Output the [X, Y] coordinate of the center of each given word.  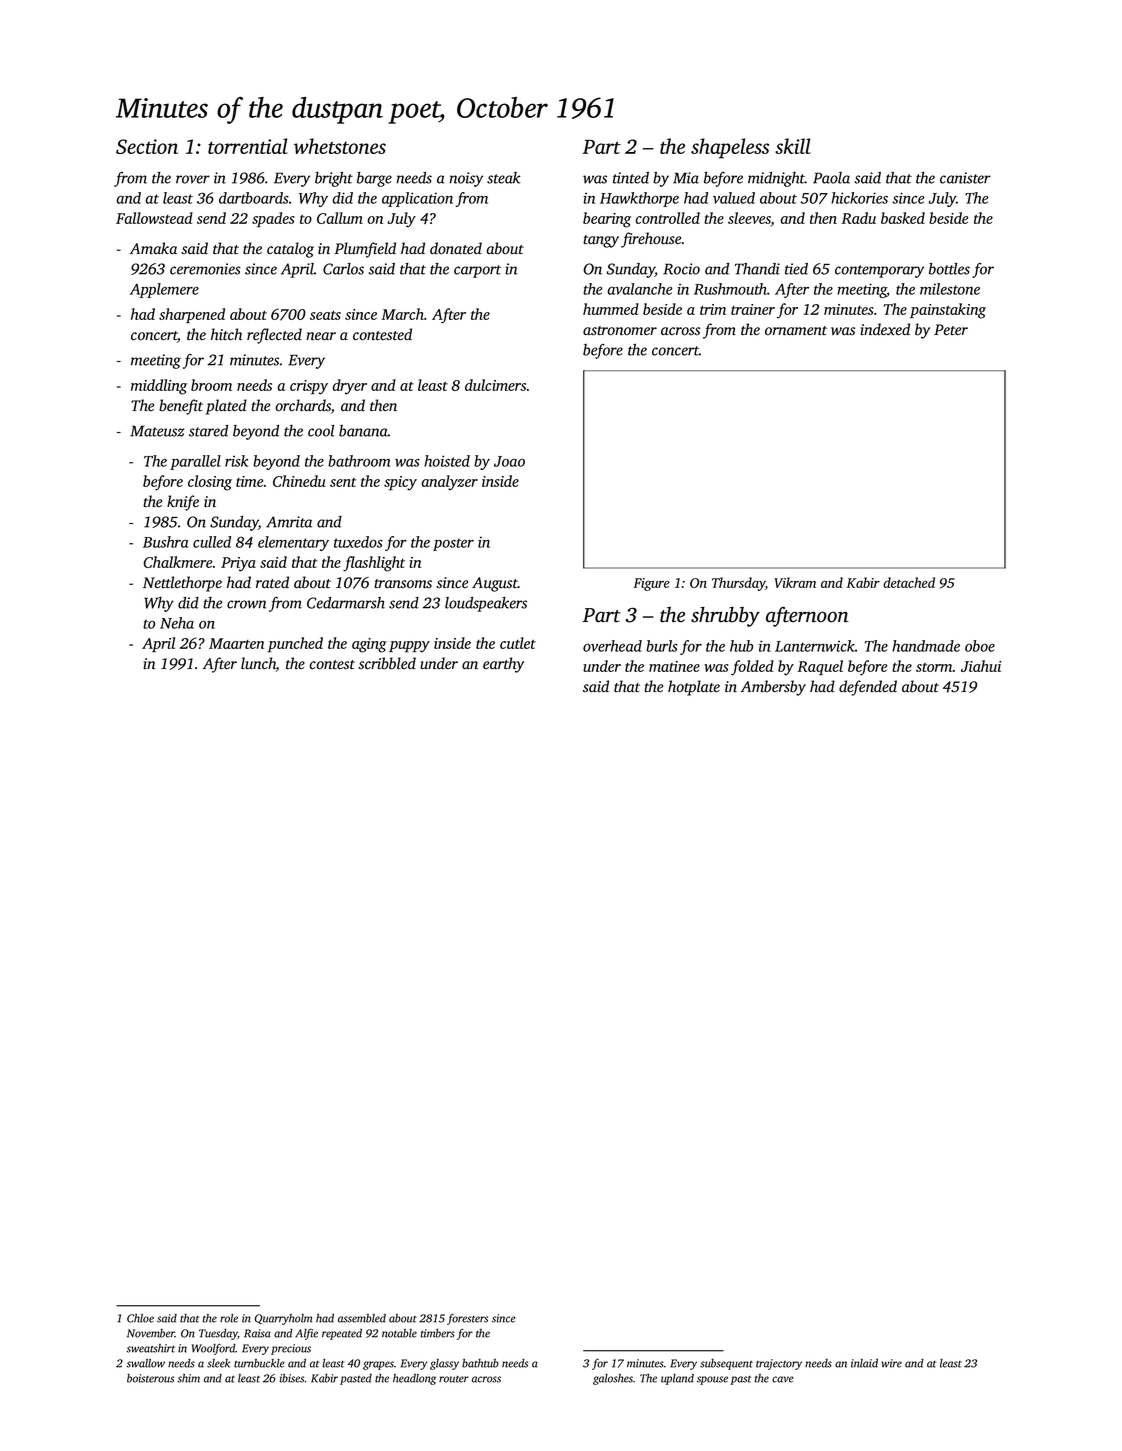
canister [965, 178]
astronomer [620, 331]
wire [892, 1363]
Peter [951, 329]
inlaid [864, 1363]
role [229, 1318]
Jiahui [981, 666]
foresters [467, 1319]
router [454, 1379]
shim [188, 1378]
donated [456, 248]
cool [321, 431]
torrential [248, 146]
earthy [503, 665]
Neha [177, 623]
